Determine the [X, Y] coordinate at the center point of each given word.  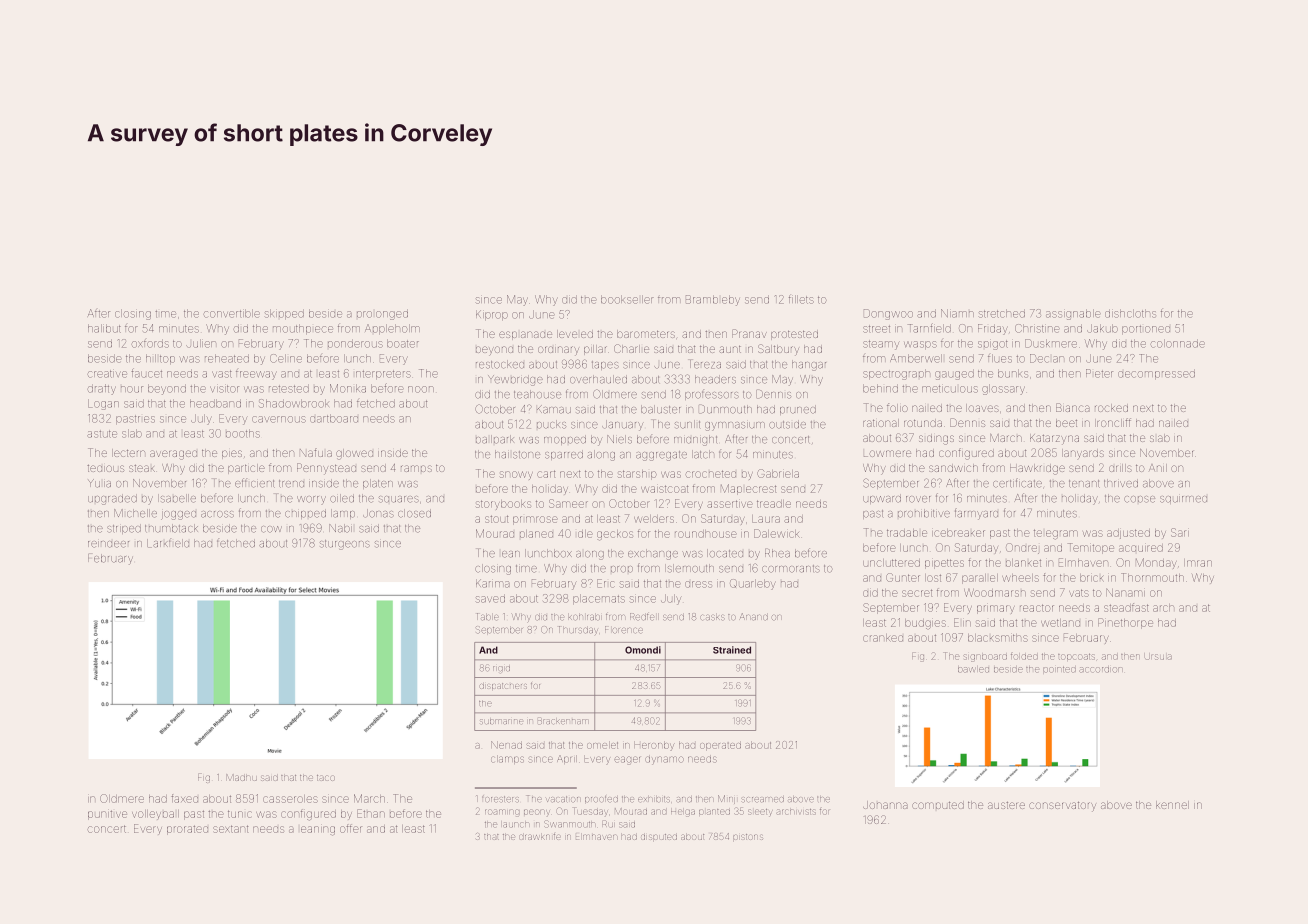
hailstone [517, 454]
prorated [187, 830]
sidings [936, 440]
